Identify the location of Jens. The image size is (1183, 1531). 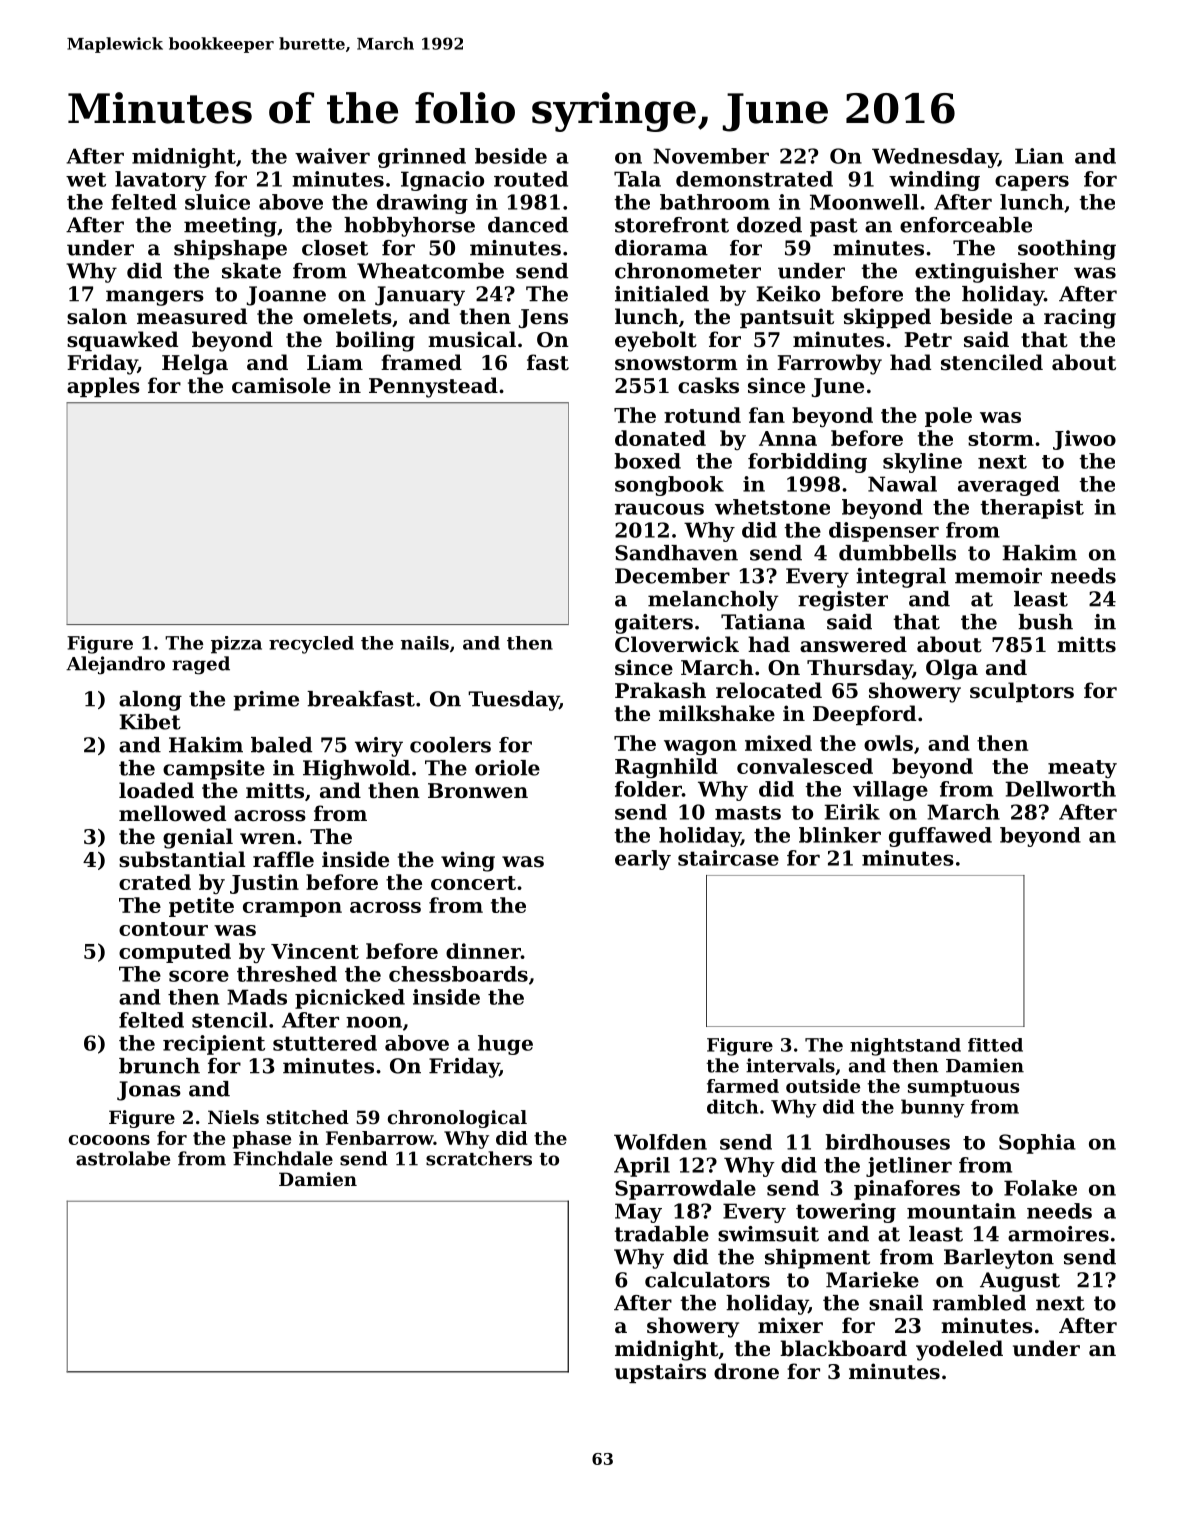
(543, 318).
